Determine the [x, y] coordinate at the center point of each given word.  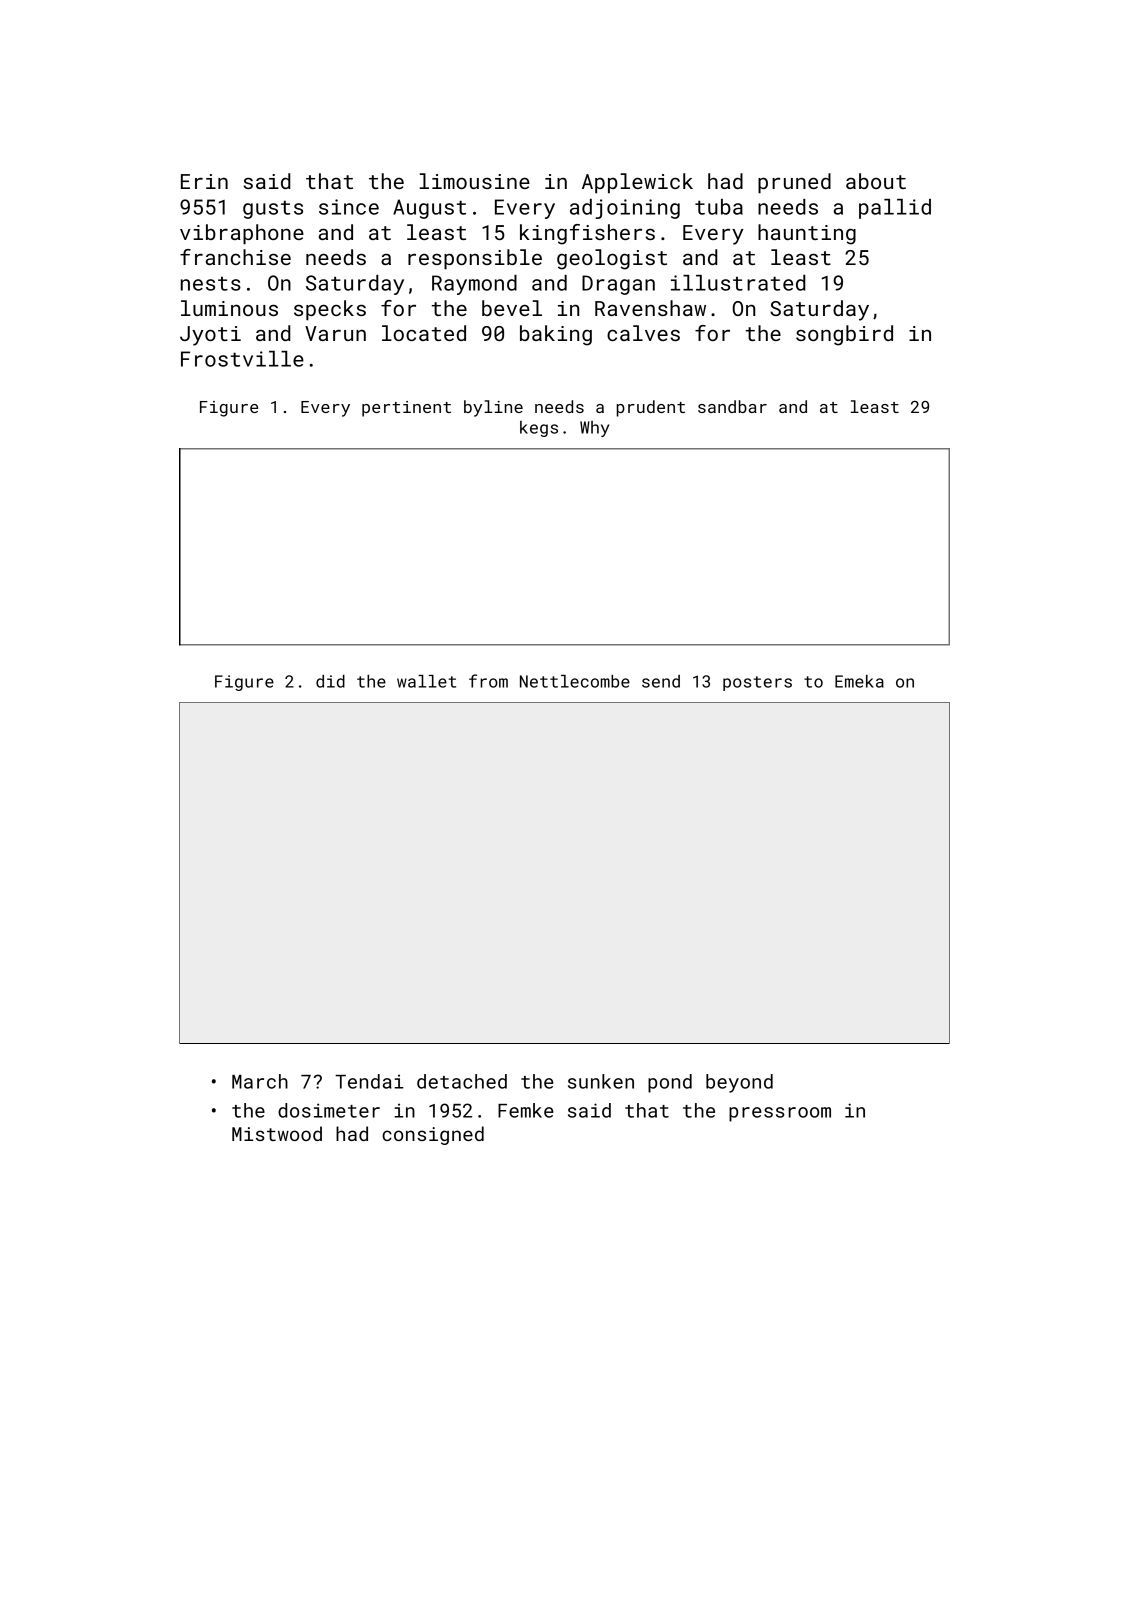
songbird [844, 335]
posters [757, 683]
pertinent [406, 409]
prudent [650, 408]
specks [330, 310]
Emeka [859, 681]
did [330, 681]
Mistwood [277, 1133]
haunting [807, 234]
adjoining [625, 209]
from [488, 681]
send [661, 681]
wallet [426, 681]
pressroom [780, 1114]
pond [670, 1083]
